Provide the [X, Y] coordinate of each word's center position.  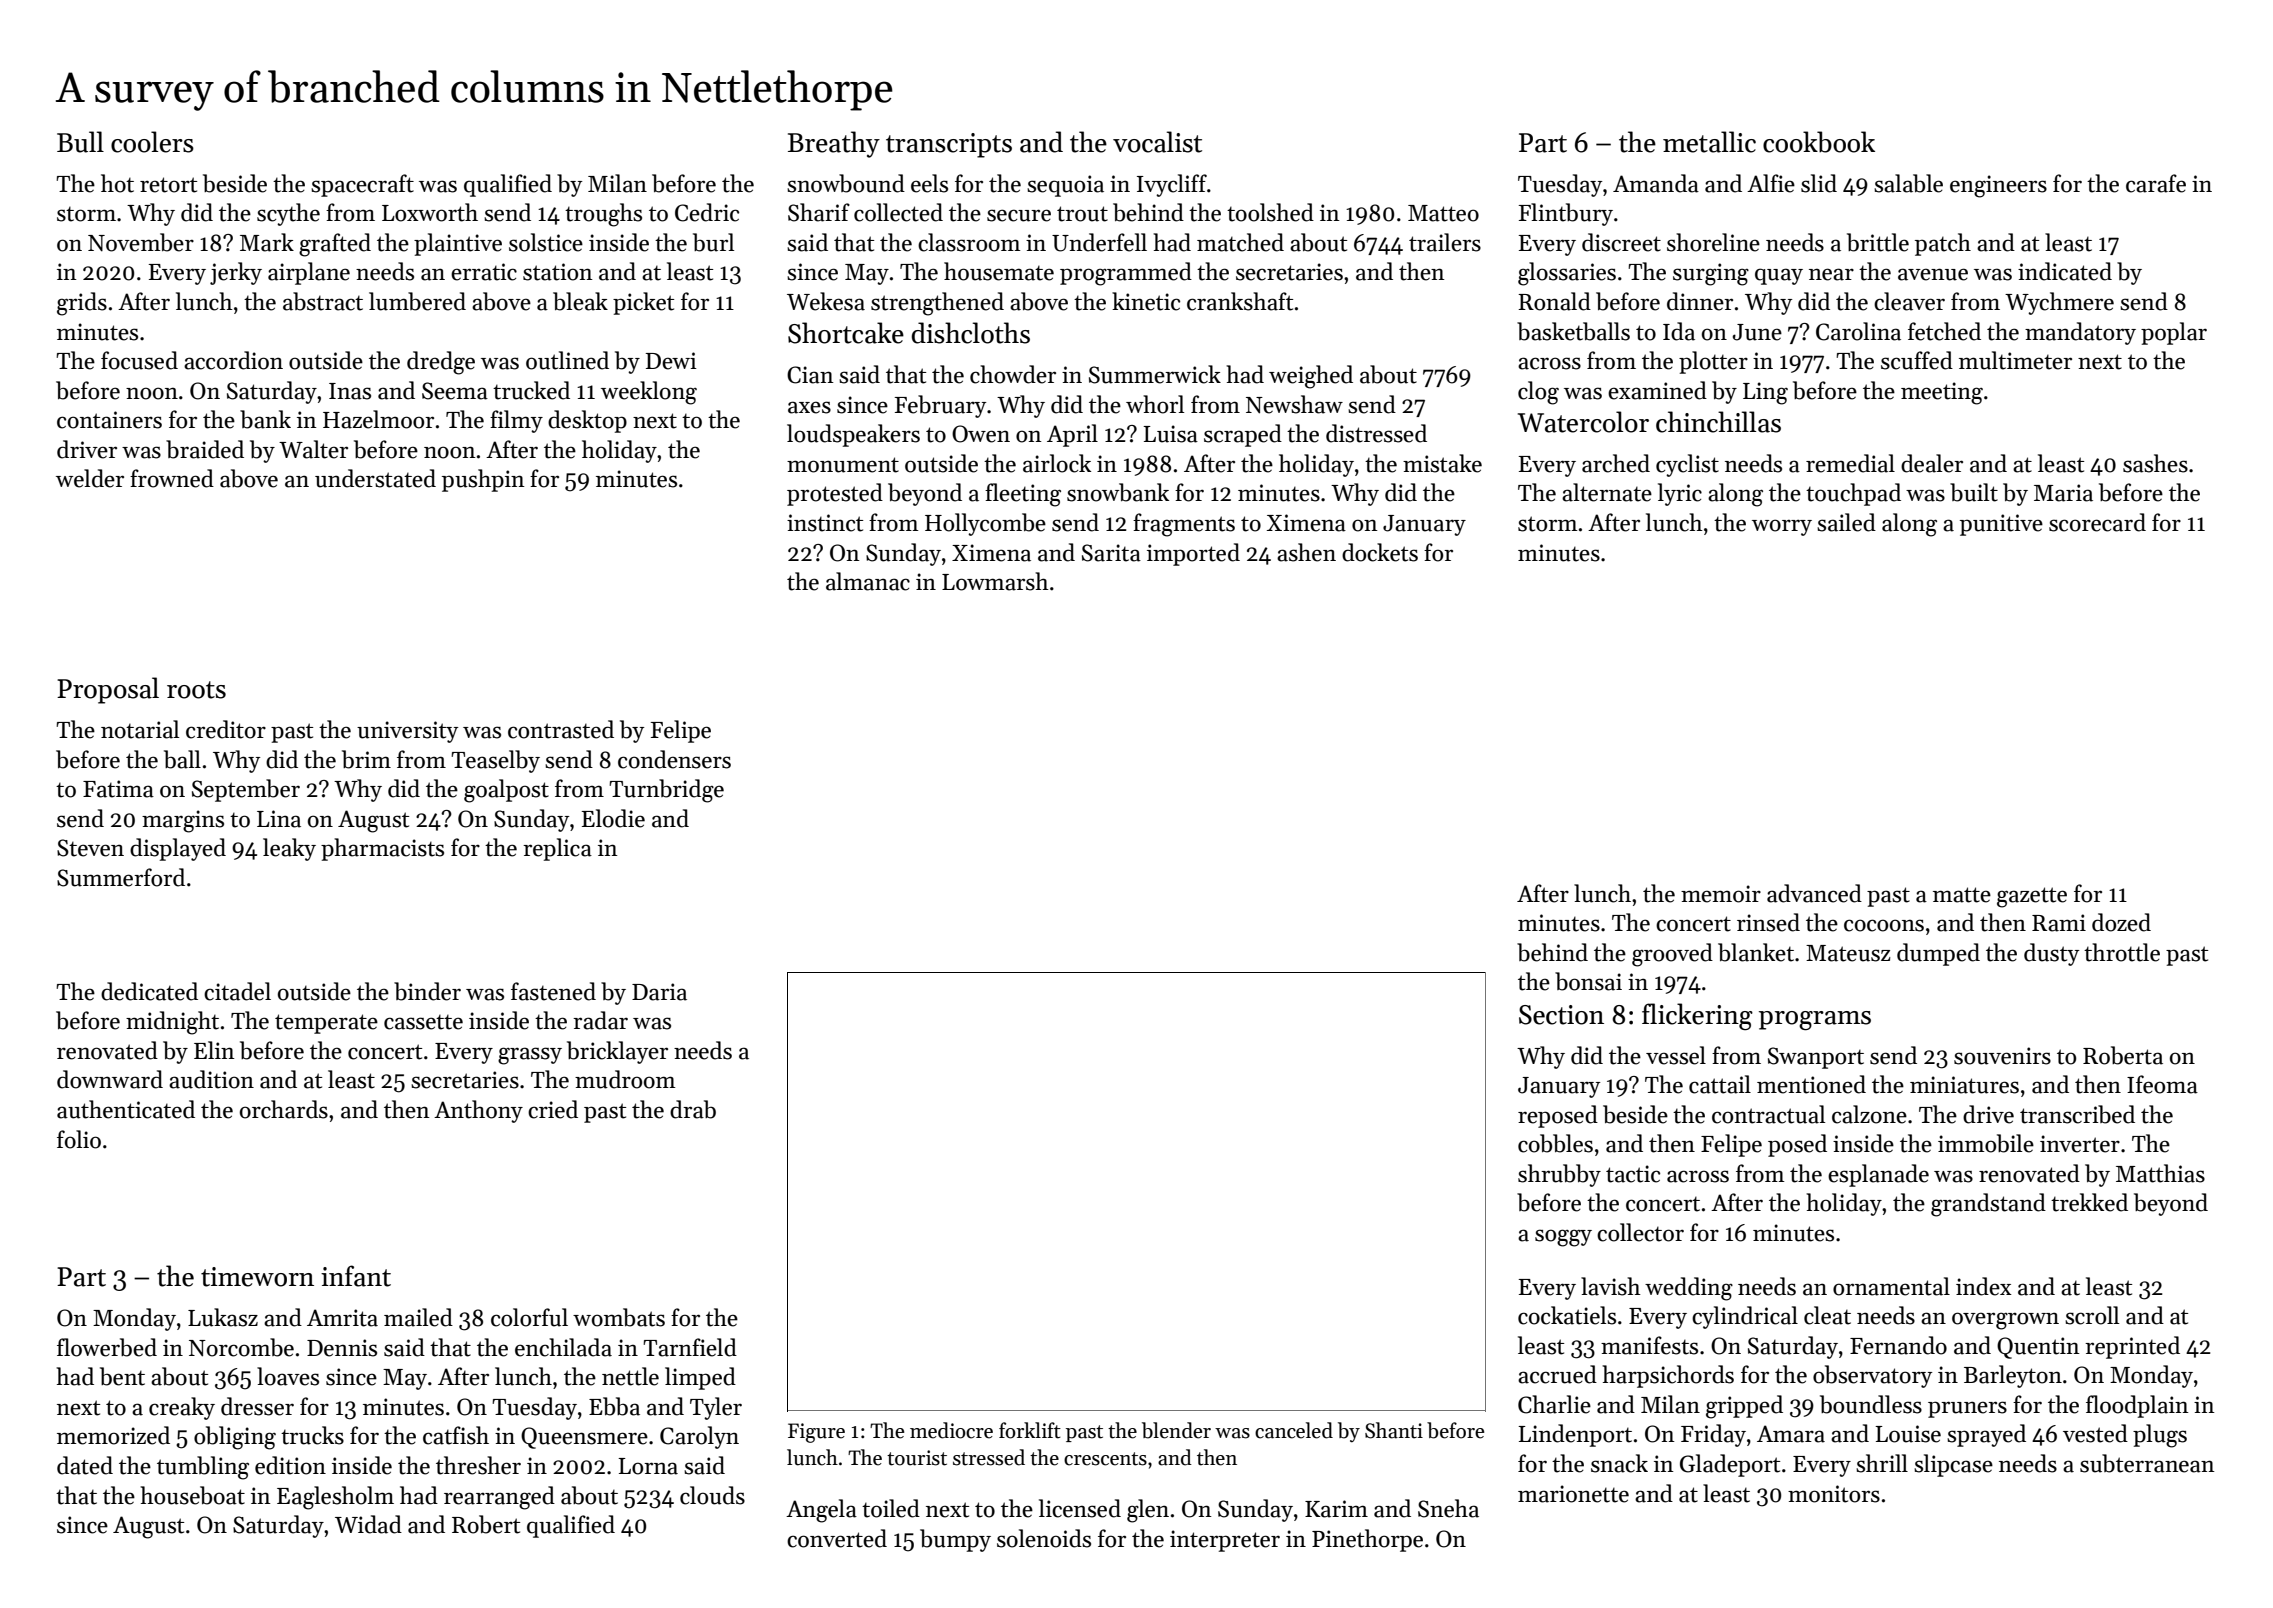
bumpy [955, 1540]
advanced [1814, 893]
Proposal [108, 690]
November [141, 242]
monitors [1834, 1494]
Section [1561, 1015]
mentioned [1811, 1084]
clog [1538, 393]
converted [837, 1538]
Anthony [478, 1111]
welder [90, 478]
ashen [1306, 552]
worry [1782, 527]
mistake [1442, 463]
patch [1943, 244]
